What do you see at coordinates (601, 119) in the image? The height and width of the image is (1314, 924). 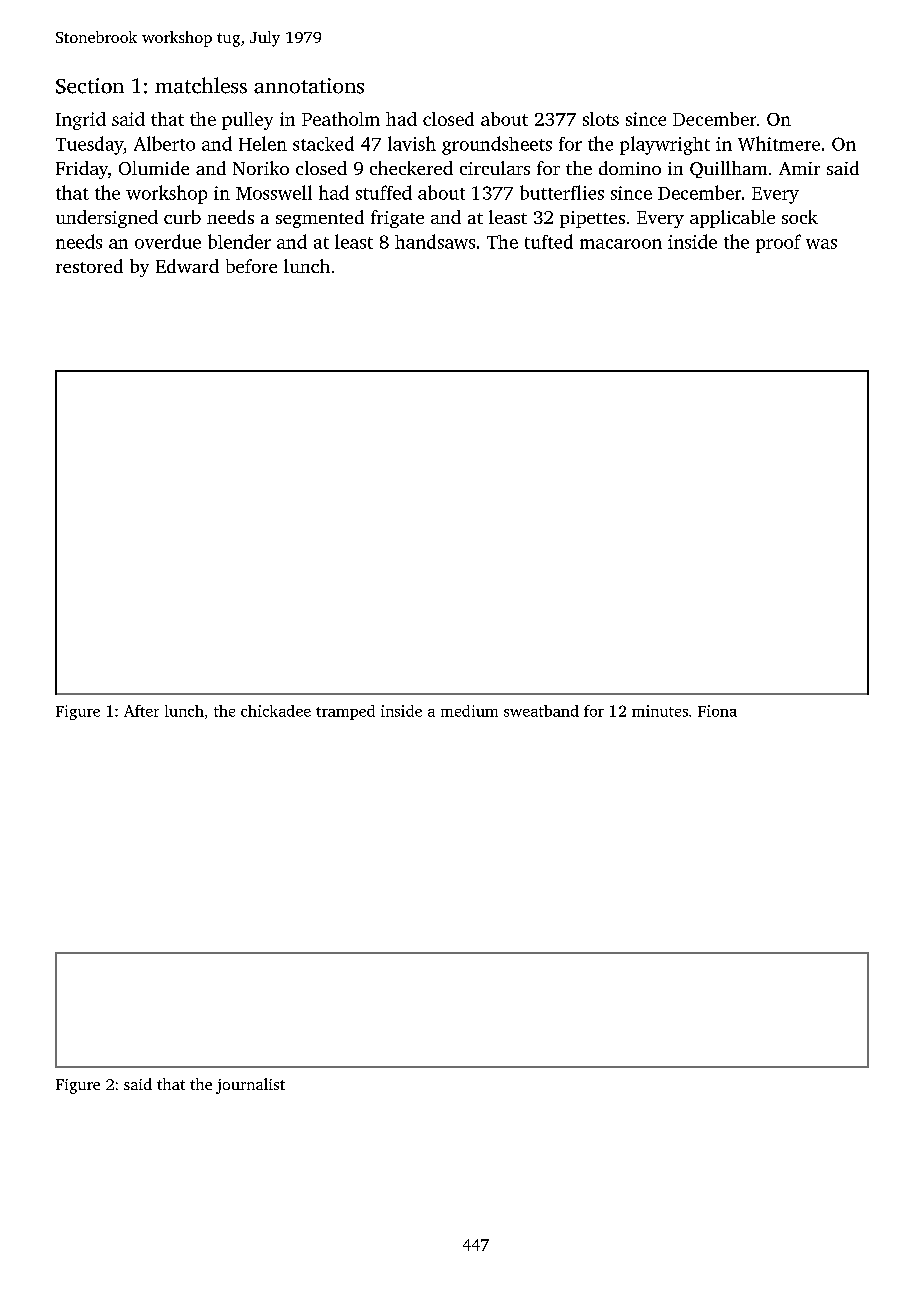 I see `slots` at bounding box center [601, 119].
